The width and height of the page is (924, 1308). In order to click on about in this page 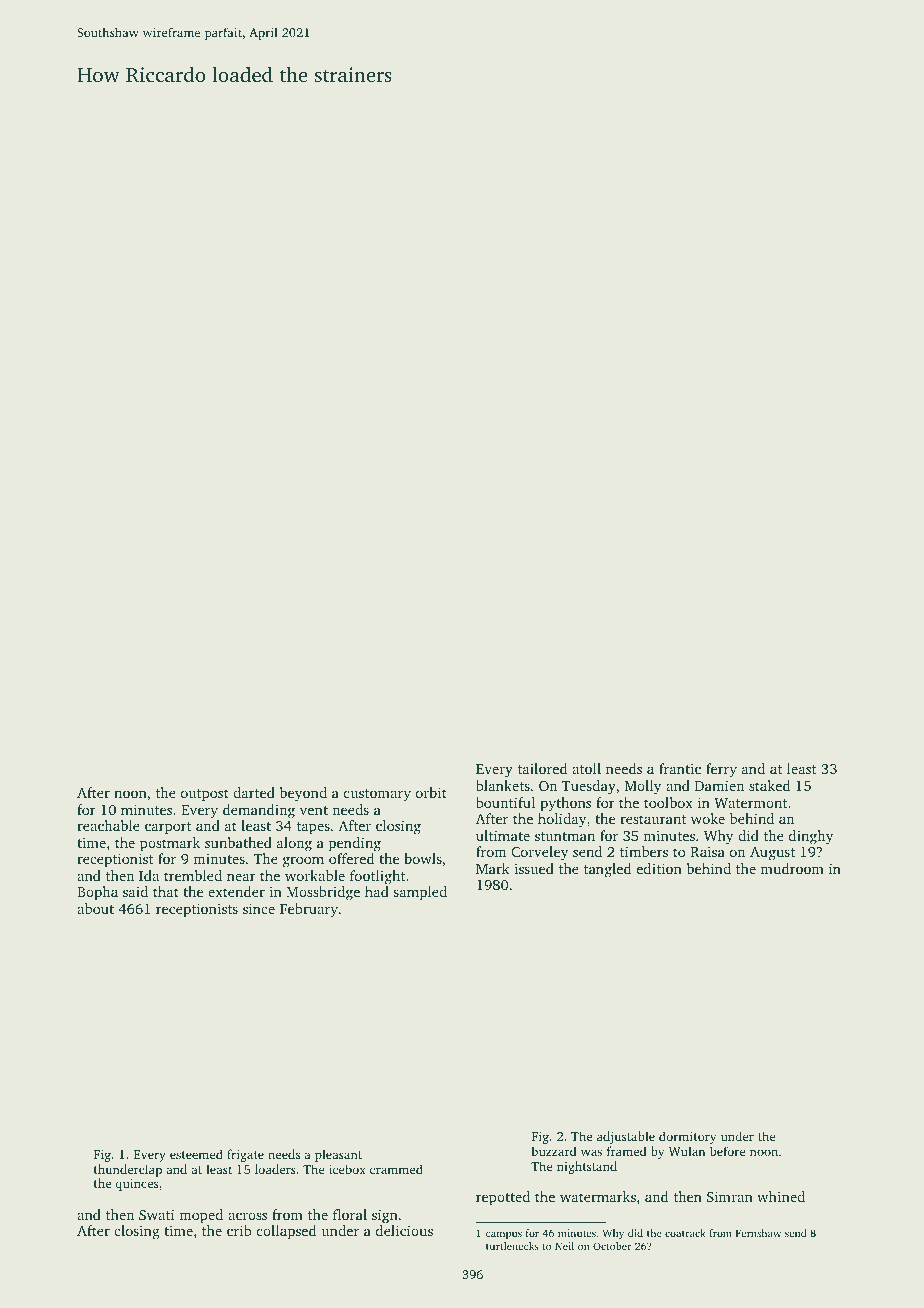, I will do `click(95, 908)`.
